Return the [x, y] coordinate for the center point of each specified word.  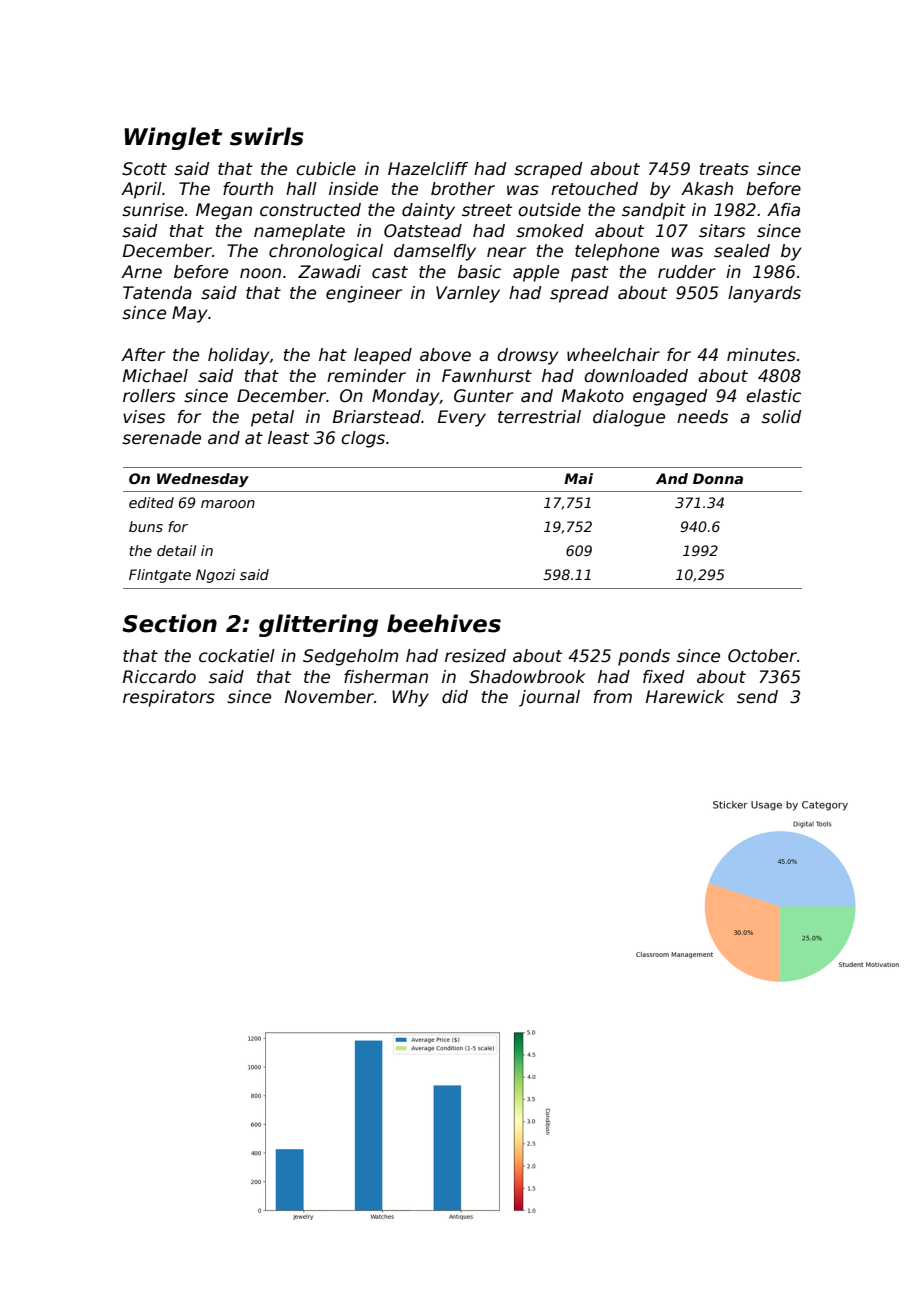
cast [390, 272]
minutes [761, 355]
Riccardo [159, 677]
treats [724, 169]
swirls [267, 136]
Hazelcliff [428, 169]
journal [549, 698]
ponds [644, 657]
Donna [718, 478]
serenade [161, 438]
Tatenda [157, 293]
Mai [578, 478]
